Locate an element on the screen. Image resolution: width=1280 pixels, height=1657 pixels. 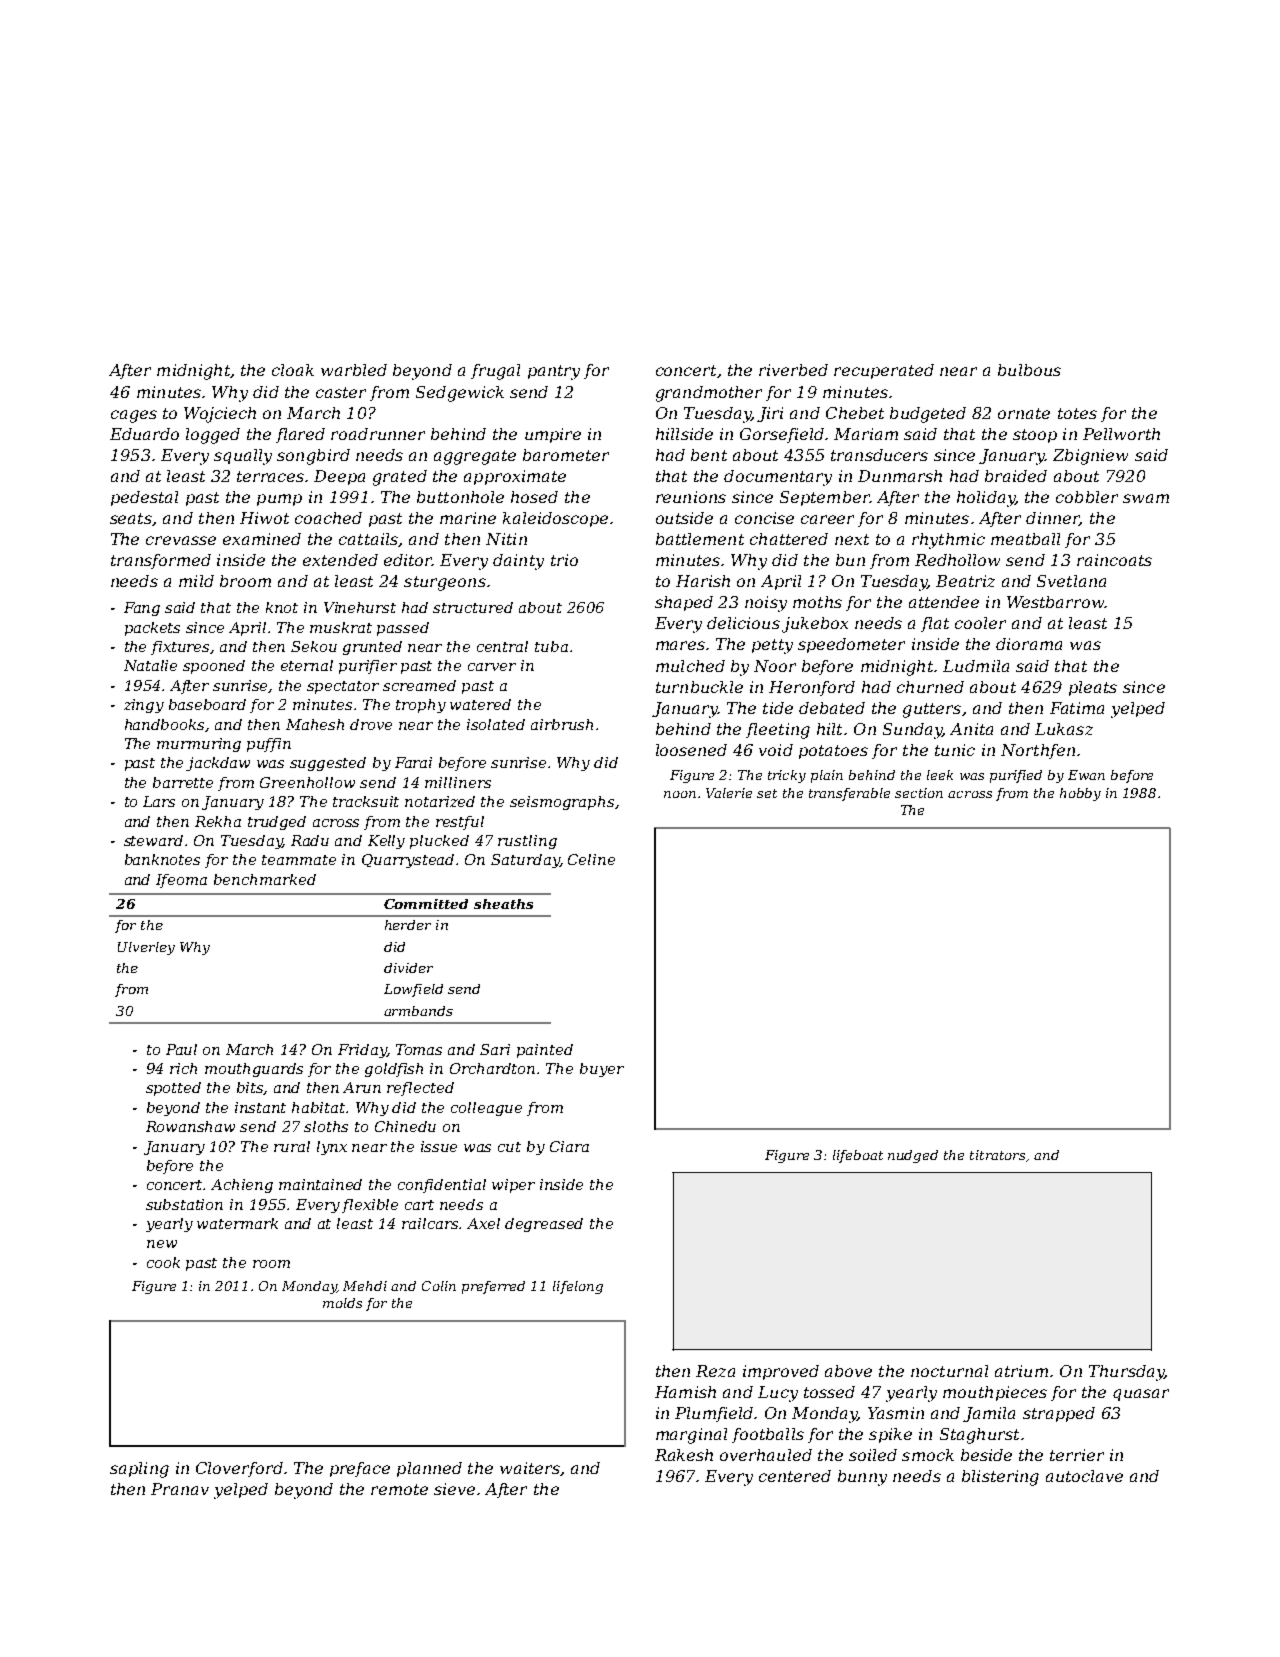
watermark is located at coordinates (237, 1223).
